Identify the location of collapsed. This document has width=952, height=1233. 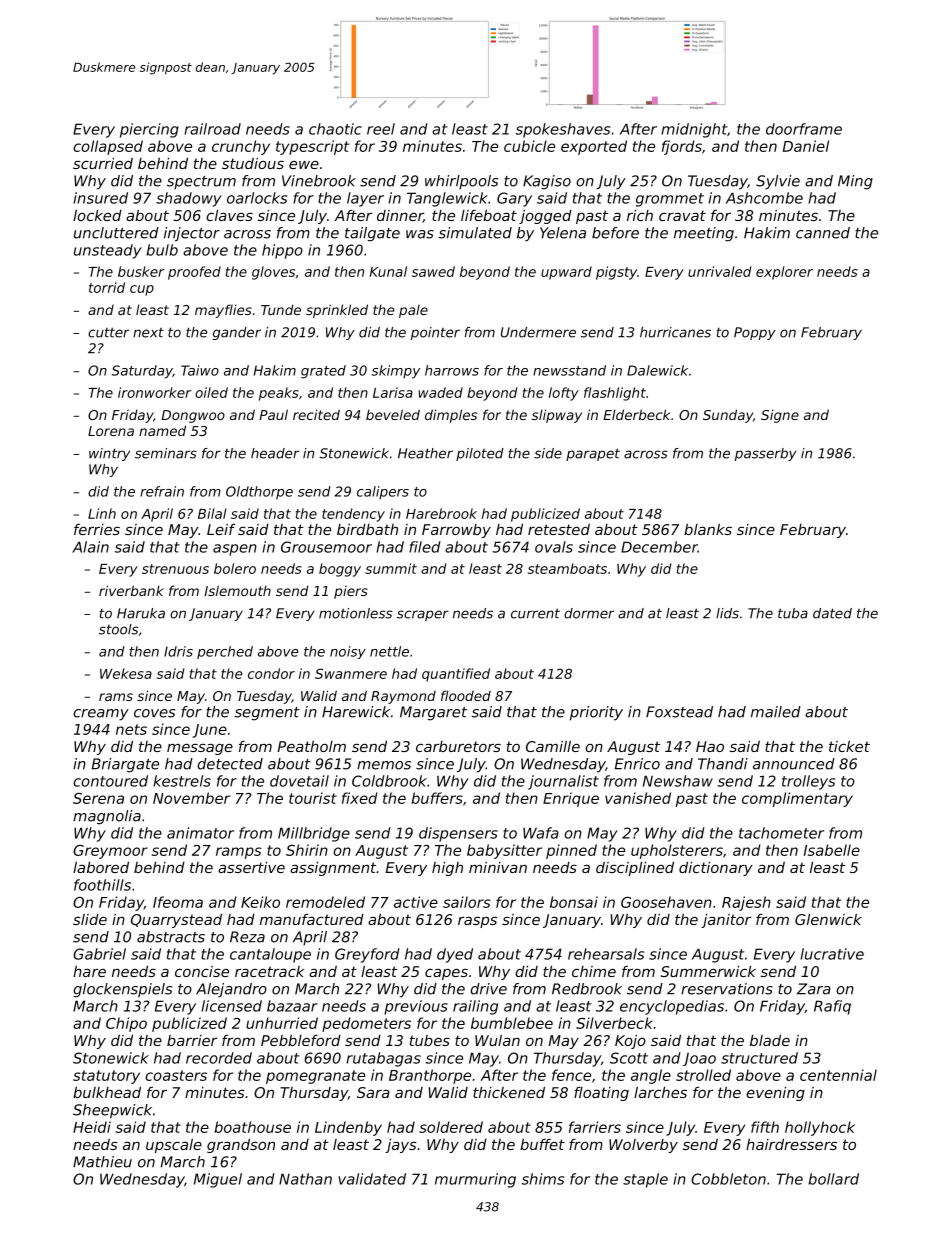
(108, 147).
